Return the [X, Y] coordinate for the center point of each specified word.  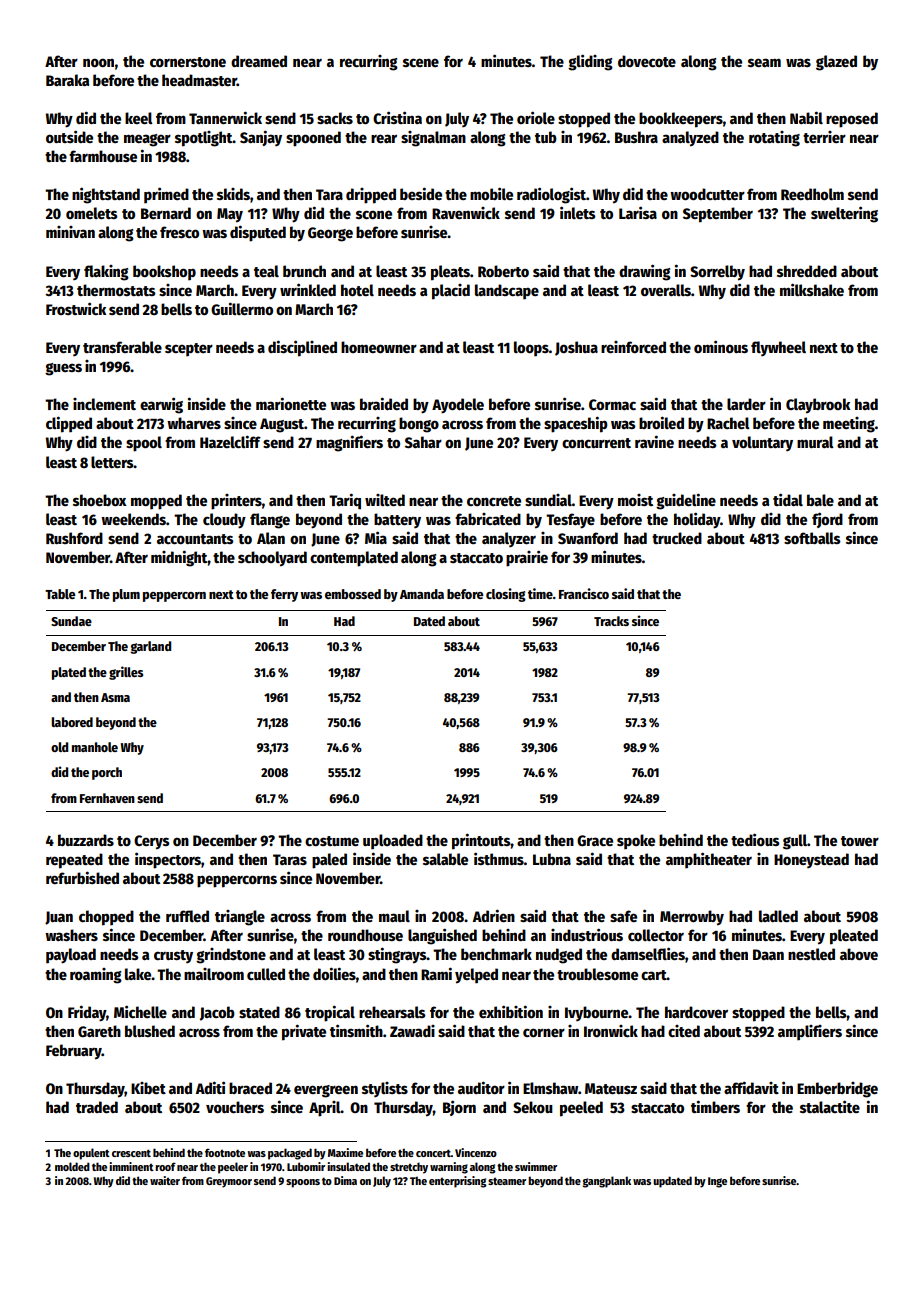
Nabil [806, 117]
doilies [334, 973]
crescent [131, 1153]
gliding [590, 62]
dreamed [259, 61]
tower [860, 841]
